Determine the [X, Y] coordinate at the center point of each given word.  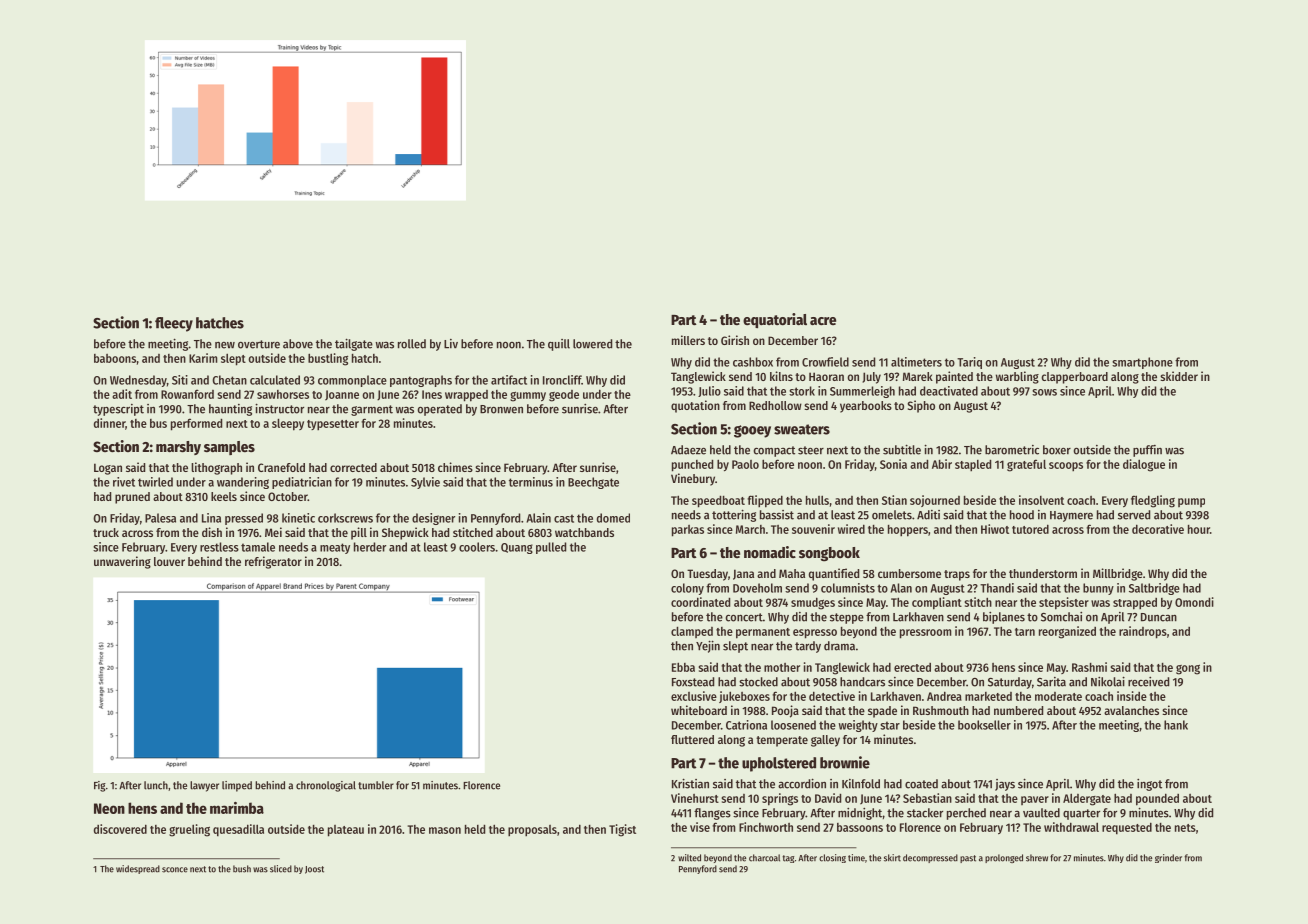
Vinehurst [695, 798]
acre [823, 321]
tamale [258, 547]
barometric [1012, 450]
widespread [138, 869]
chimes [455, 467]
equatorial [775, 320]
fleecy [174, 324]
